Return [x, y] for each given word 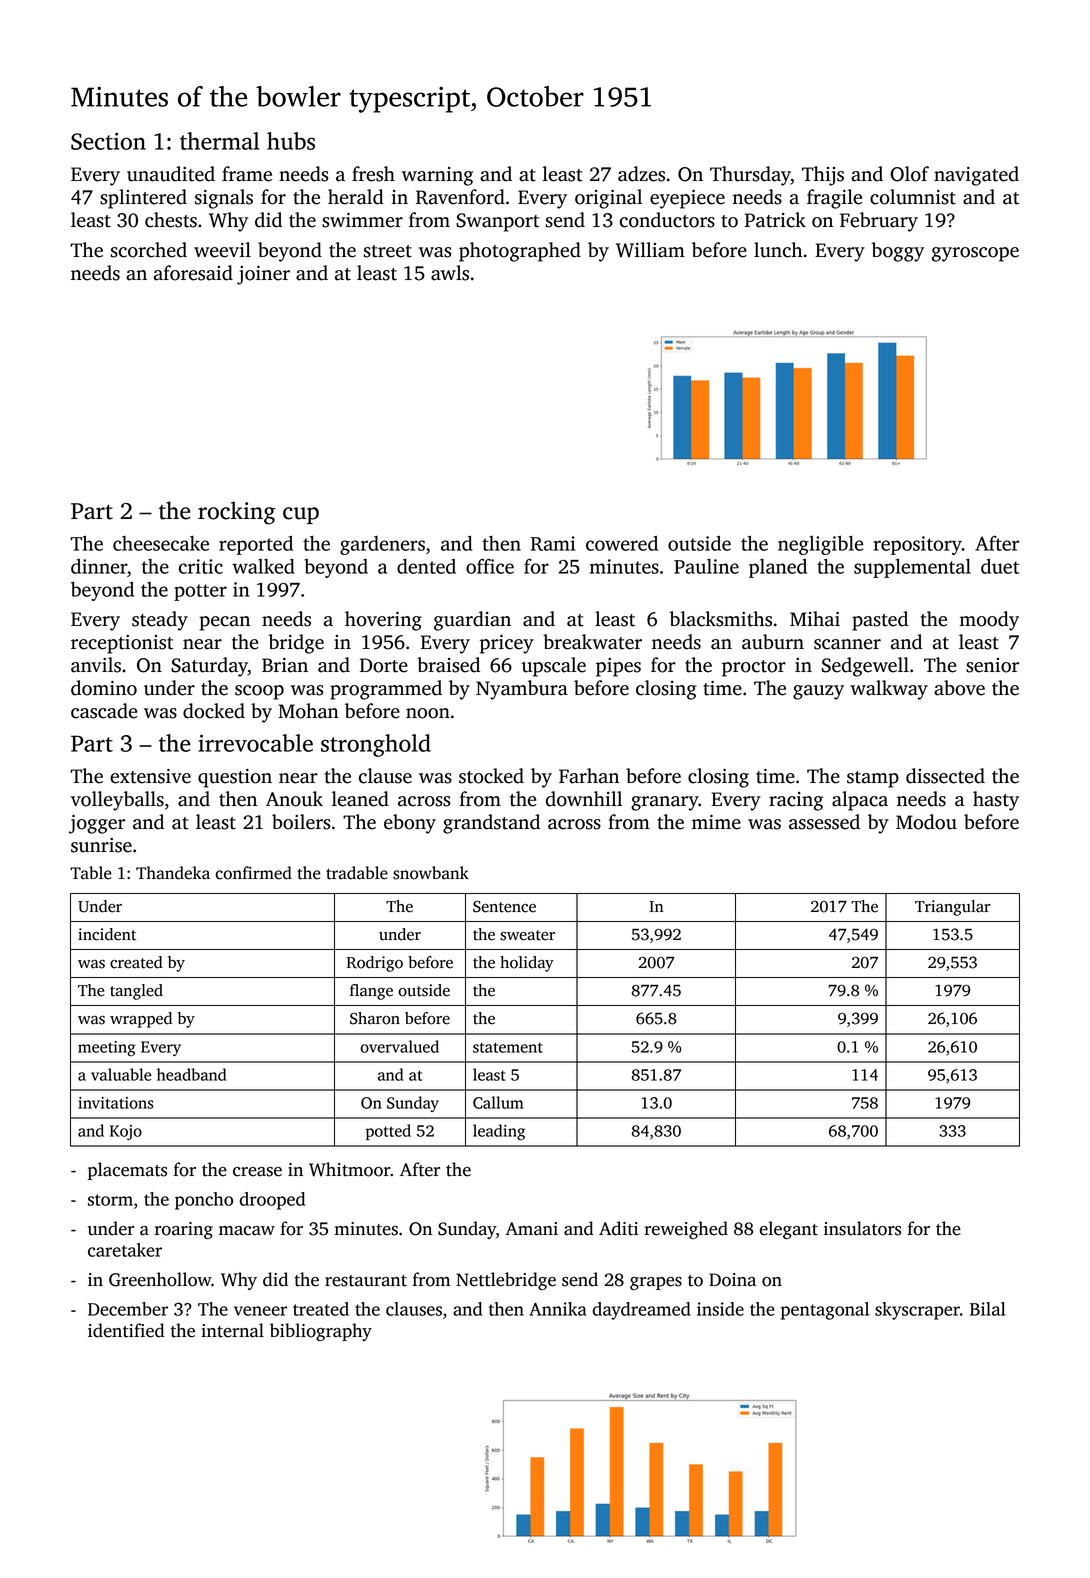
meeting [107, 1049]
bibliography [321, 1332]
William [650, 250]
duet [1000, 566]
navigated [976, 176]
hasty [996, 801]
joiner [263, 275]
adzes [641, 174]
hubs [291, 141]
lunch [778, 250]
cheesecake [161, 543]
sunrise [101, 845]
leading [499, 1132]
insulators [862, 1228]
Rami [553, 543]
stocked [491, 776]
